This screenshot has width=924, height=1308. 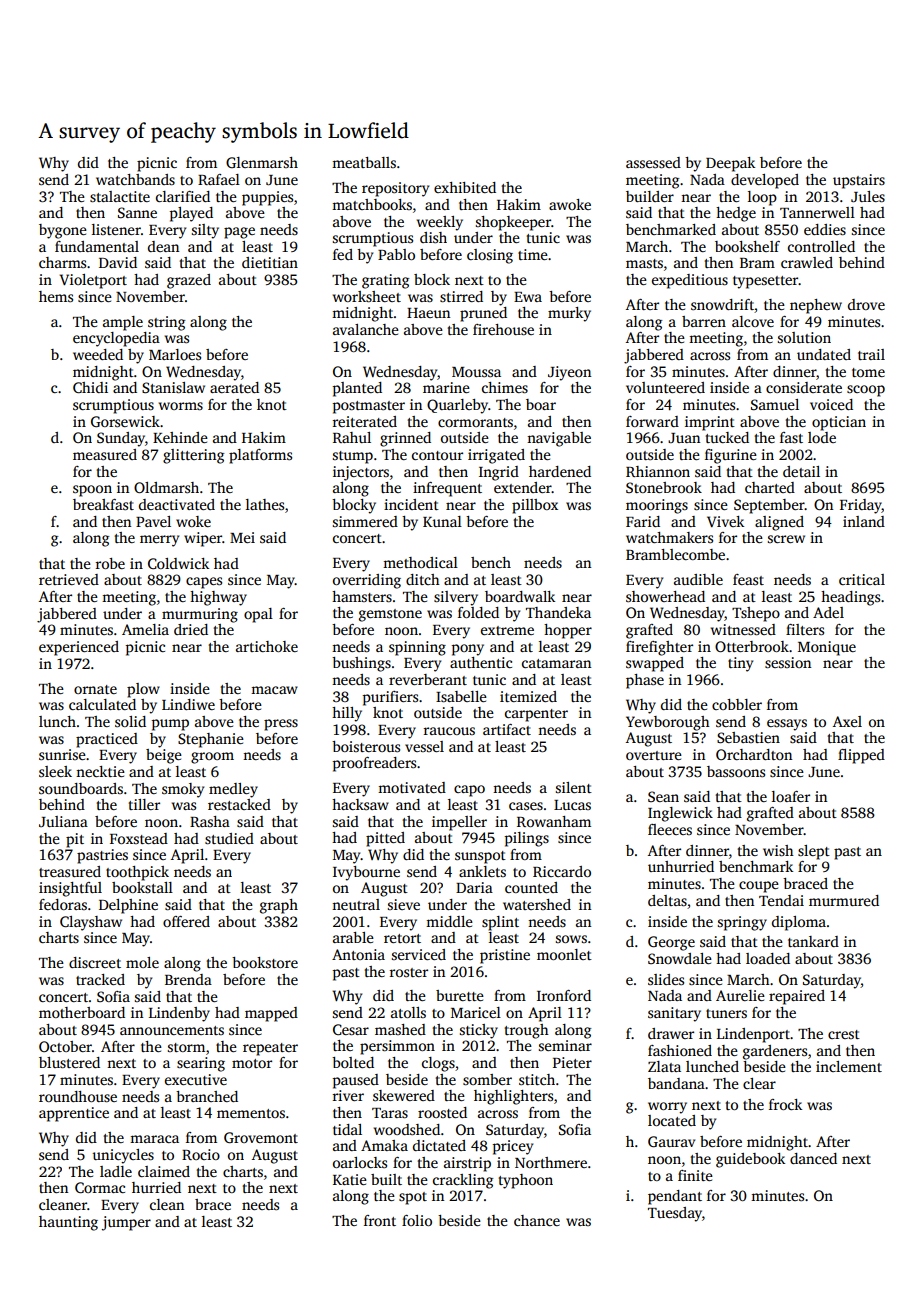 I want to click on Jules, so click(x=868, y=196).
